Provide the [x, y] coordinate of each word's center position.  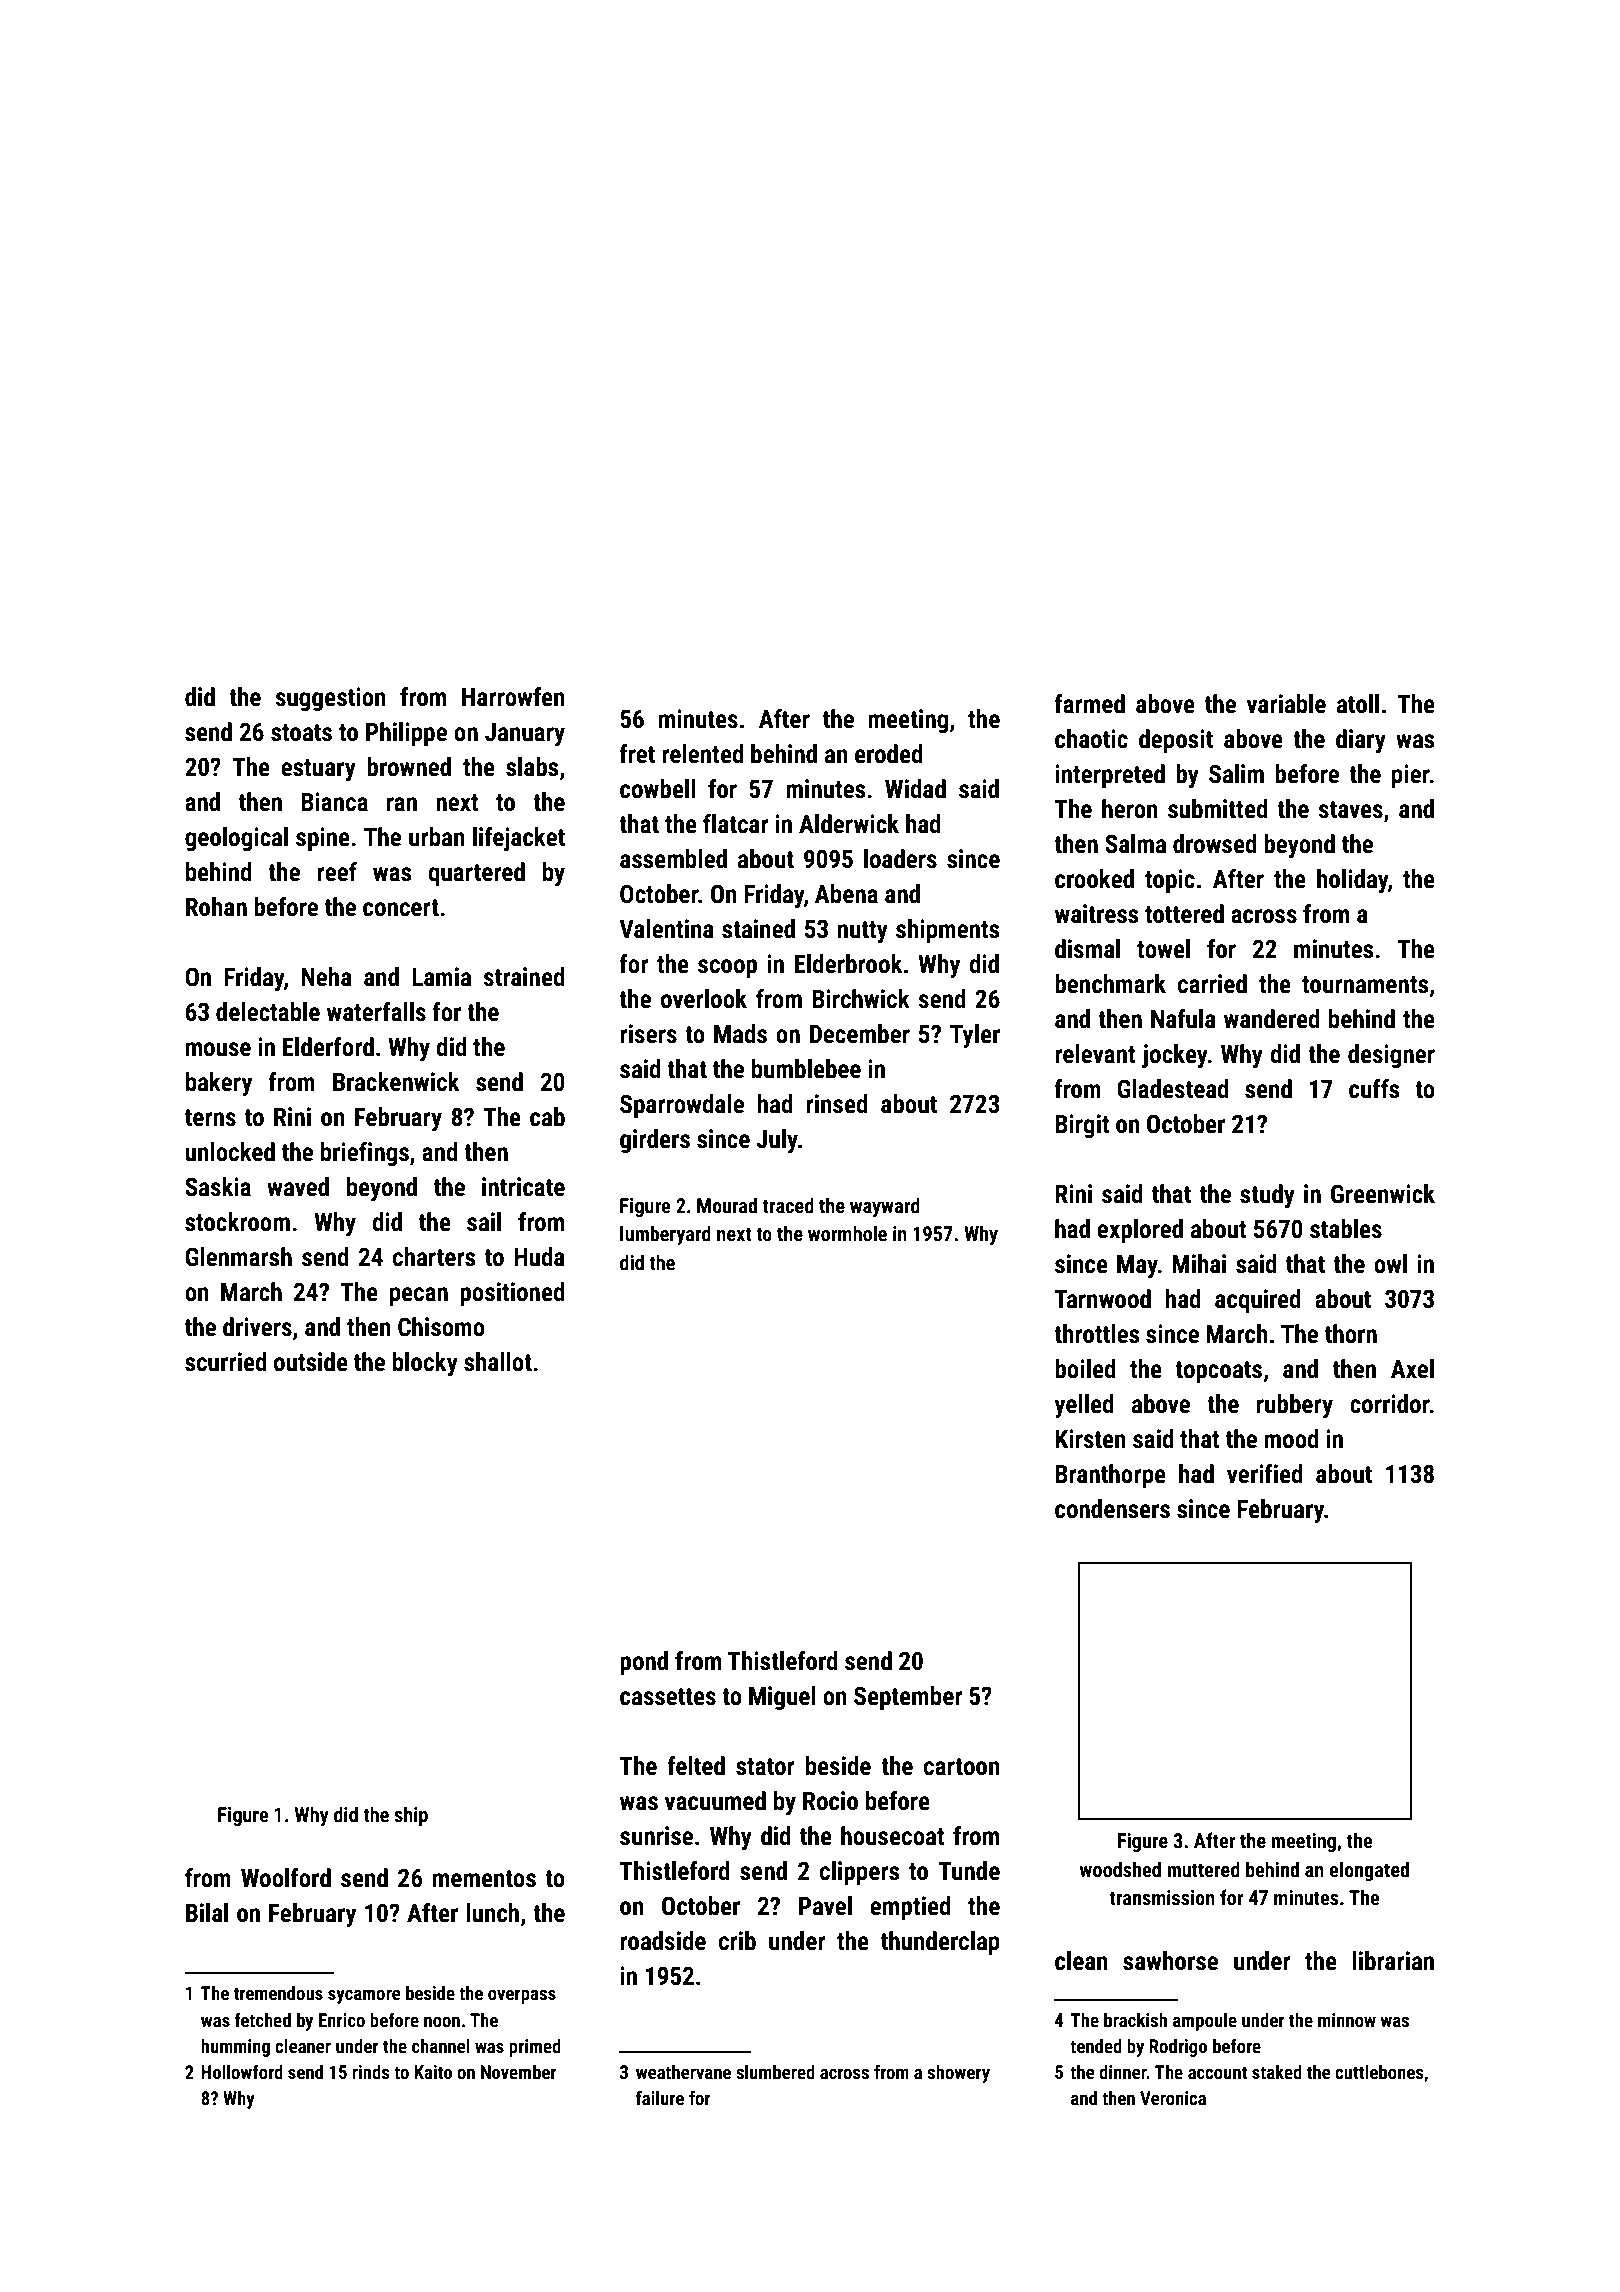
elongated [1369, 1871]
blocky [425, 1364]
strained [524, 977]
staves [1350, 810]
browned [409, 767]
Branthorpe [1110, 1476]
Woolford [286, 1878]
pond [644, 1663]
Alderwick [849, 824]
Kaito [433, 2072]
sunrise [656, 1836]
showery [958, 2074]
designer [1391, 1056]
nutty [863, 932]
